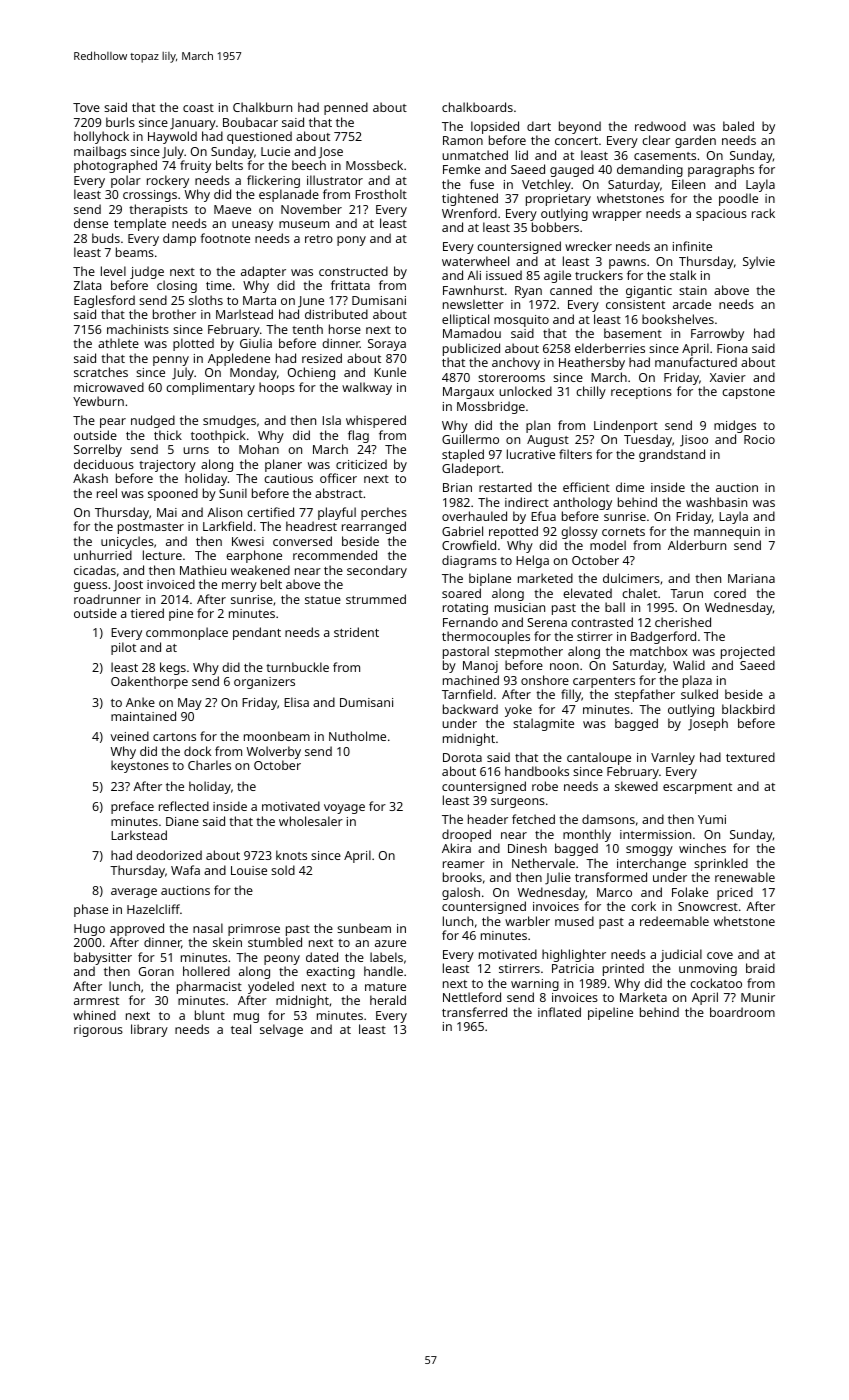  What do you see at coordinates (198, 108) in the screenshot?
I see `coast` at bounding box center [198, 108].
